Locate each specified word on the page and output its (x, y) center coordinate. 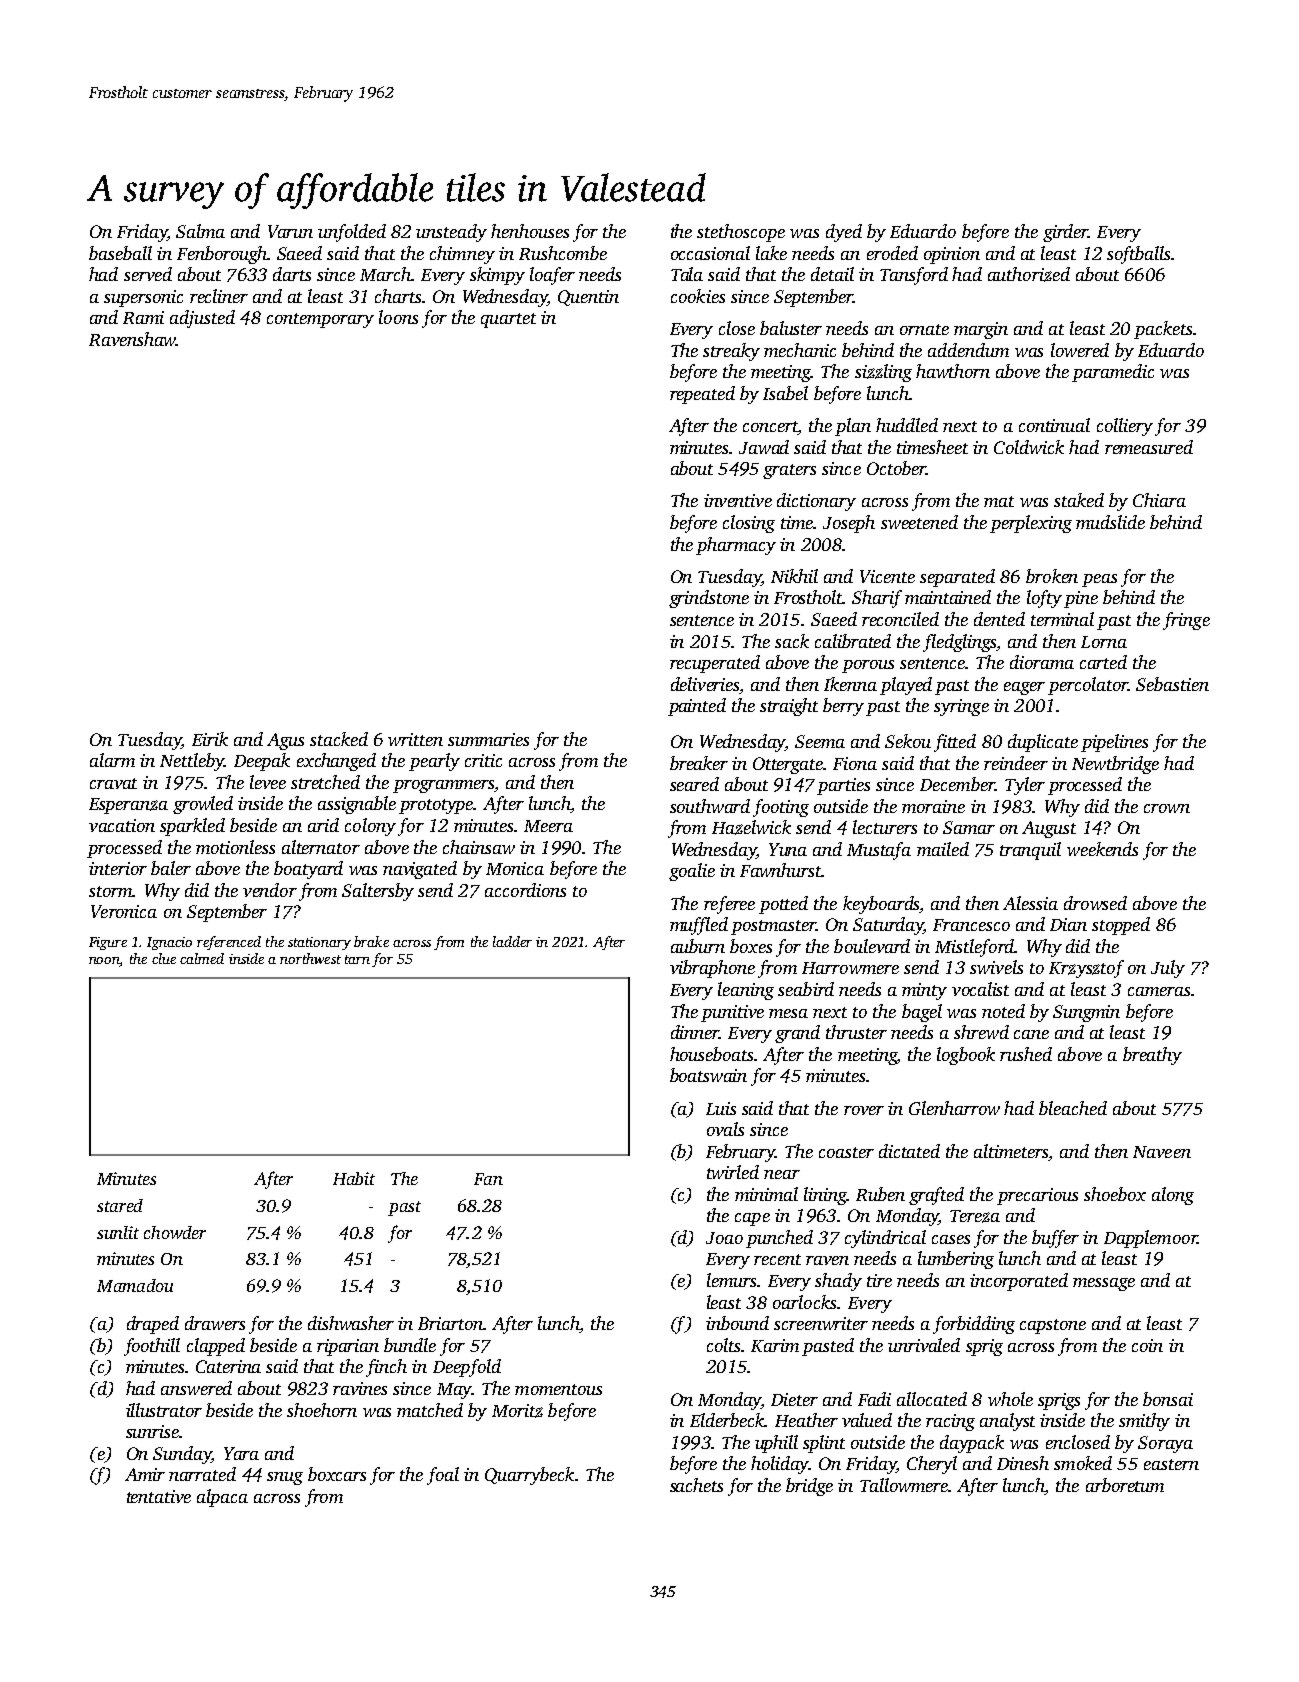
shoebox (1115, 1194)
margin (981, 330)
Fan (488, 1179)
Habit (354, 1178)
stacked (339, 739)
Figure (108, 943)
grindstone (709, 599)
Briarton (450, 1323)
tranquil (1030, 851)
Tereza (975, 1216)
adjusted (202, 319)
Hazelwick (751, 827)
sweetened (919, 522)
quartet (508, 320)
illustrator (164, 1410)
